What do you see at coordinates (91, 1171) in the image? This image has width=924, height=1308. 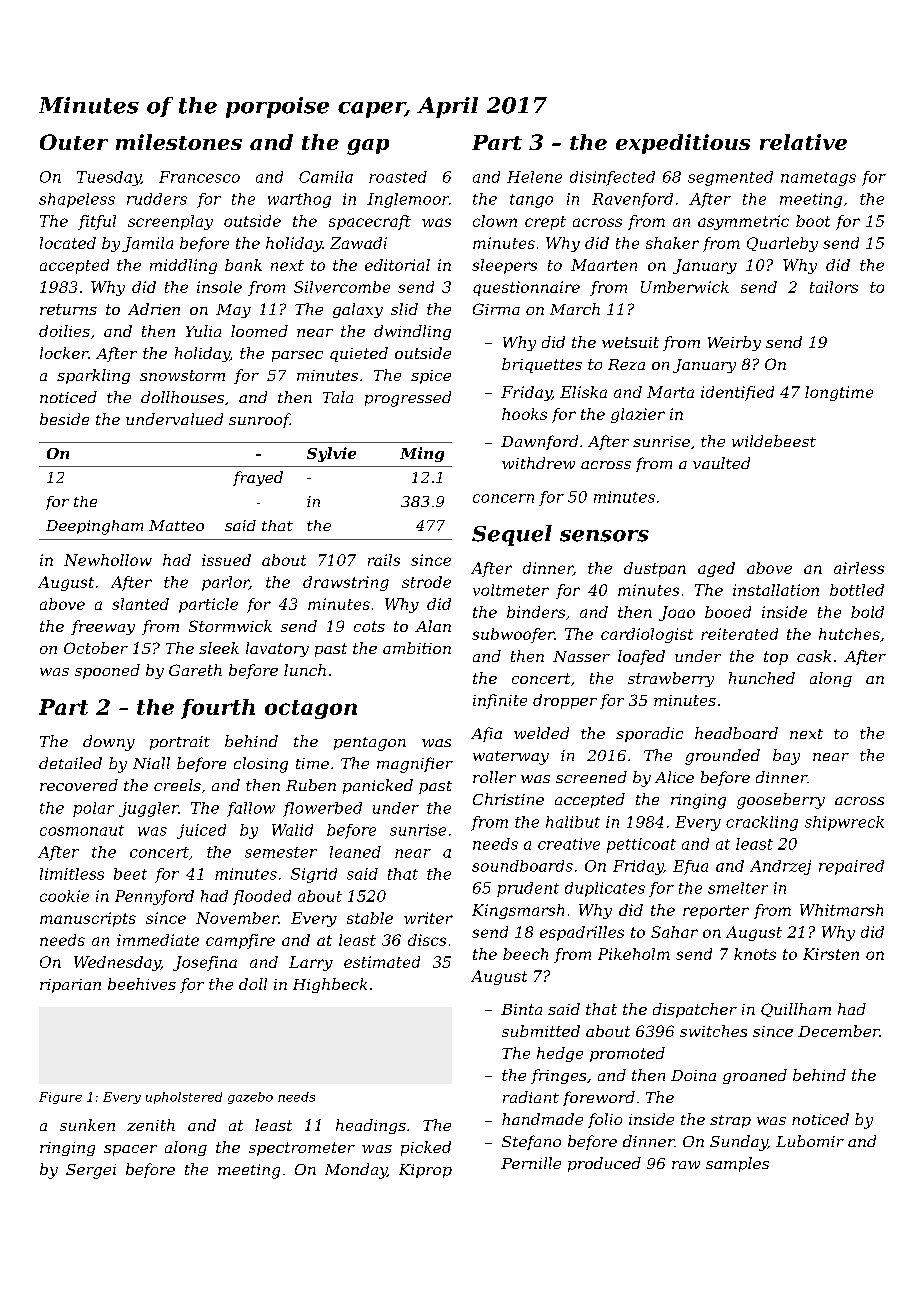 I see `Sergei` at bounding box center [91, 1171].
